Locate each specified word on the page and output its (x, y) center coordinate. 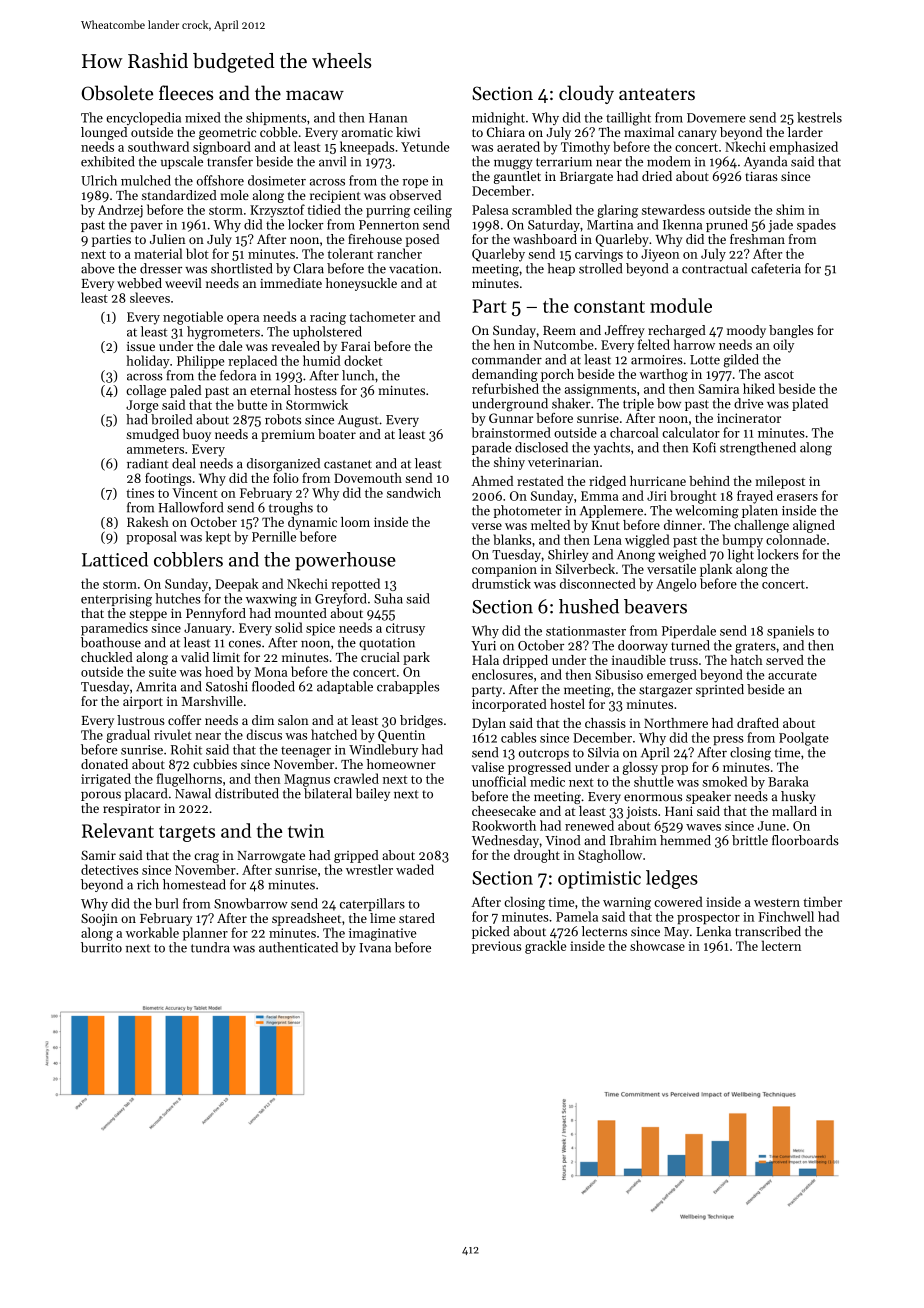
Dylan (489, 724)
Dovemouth (368, 478)
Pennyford (216, 614)
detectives (109, 869)
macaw (315, 95)
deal (184, 463)
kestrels (819, 117)
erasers (797, 497)
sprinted (720, 690)
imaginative (382, 934)
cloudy (586, 94)
